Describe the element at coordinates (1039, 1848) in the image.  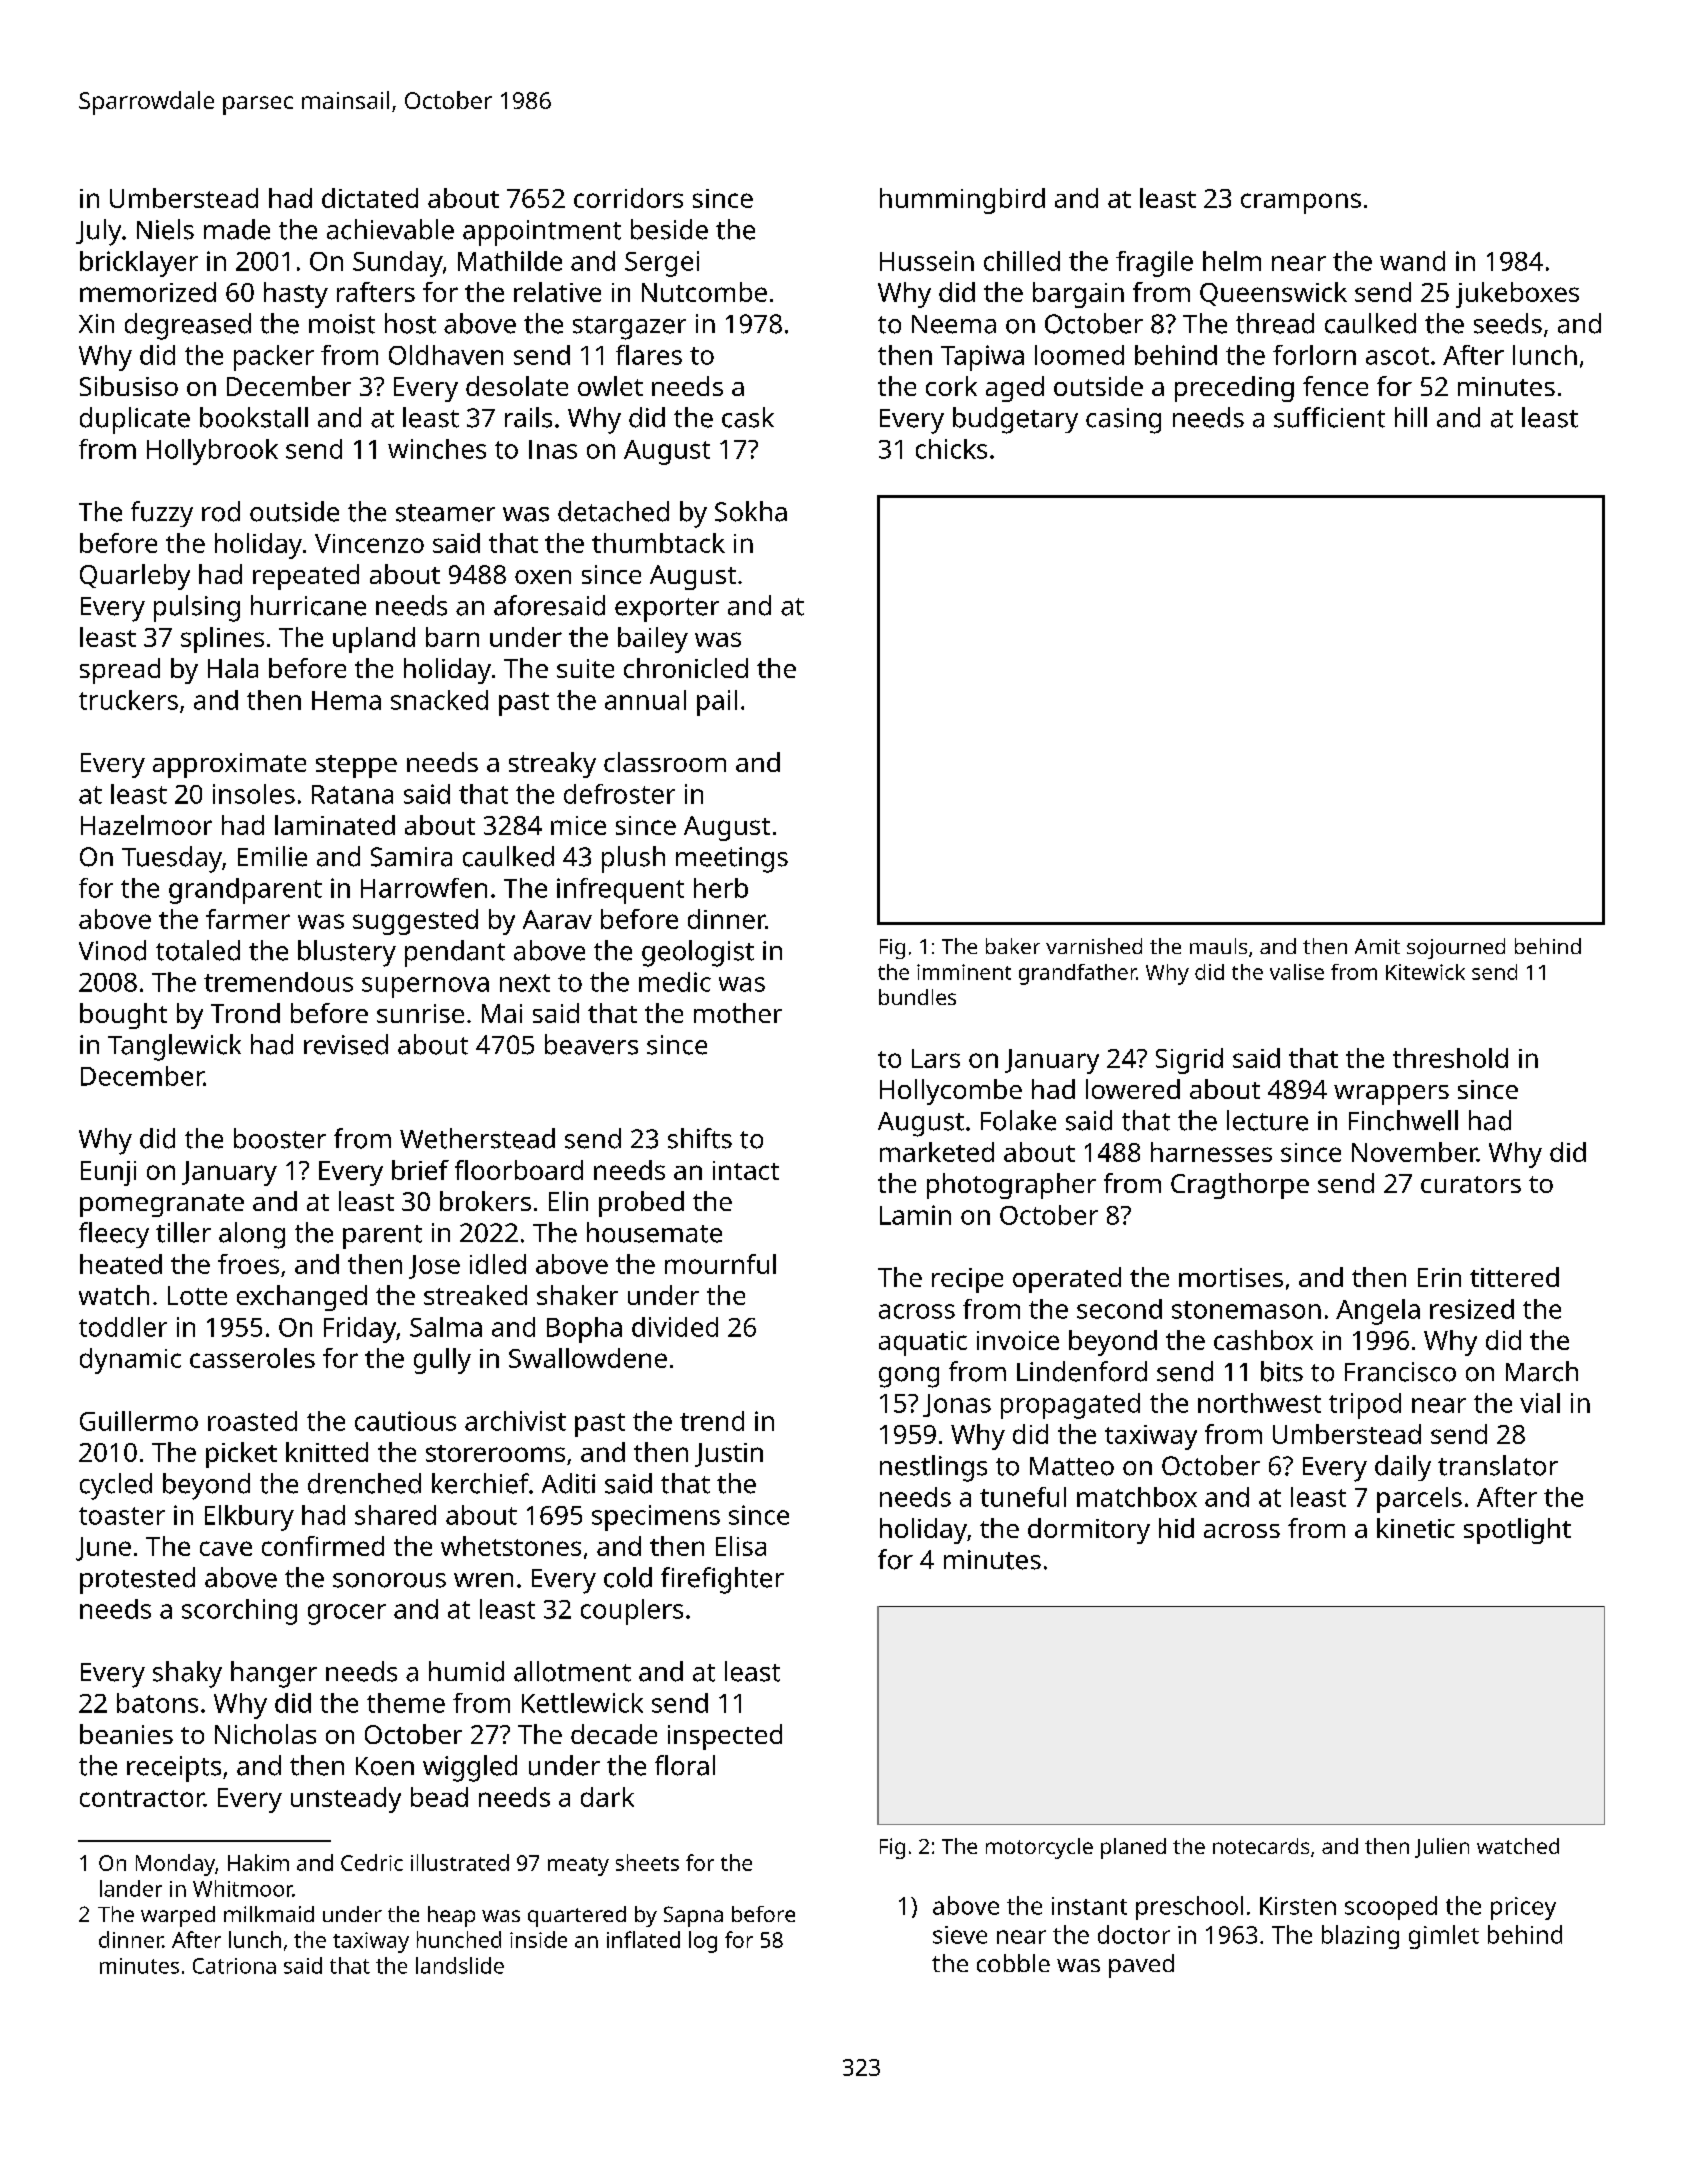
I see `motorcycle` at that location.
